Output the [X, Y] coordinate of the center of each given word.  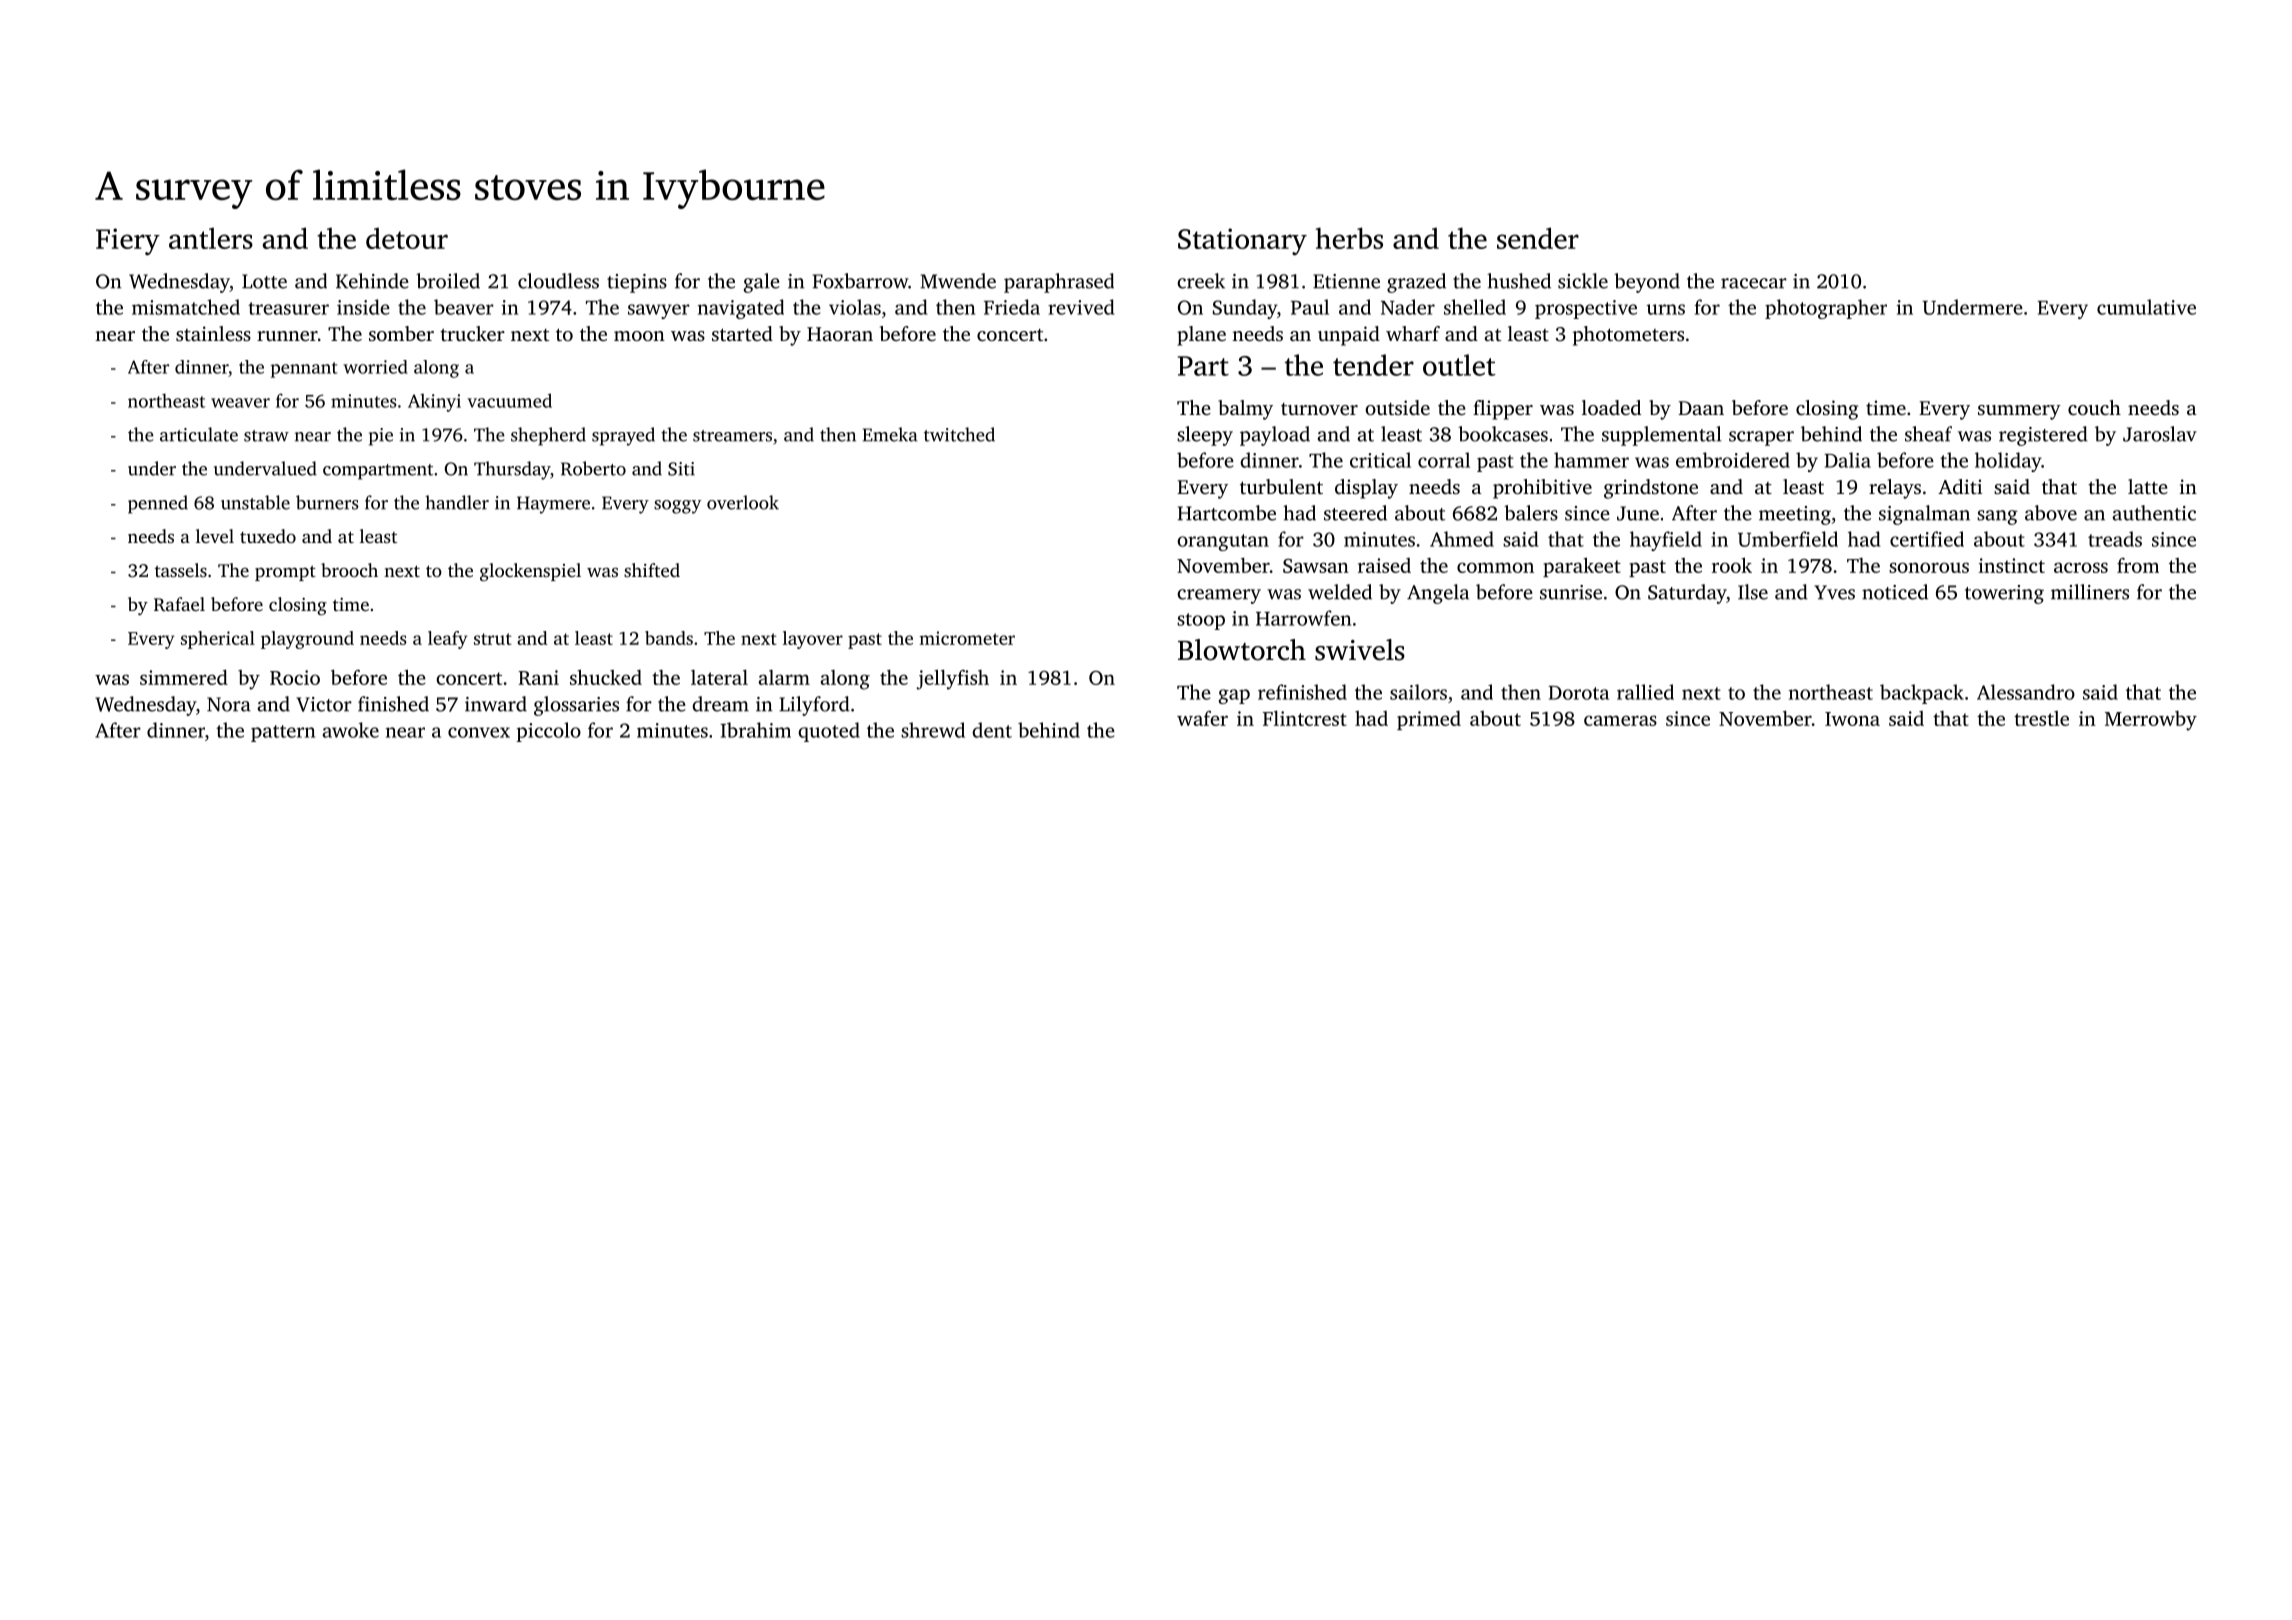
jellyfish [952, 679]
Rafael [179, 604]
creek [1201, 281]
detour [407, 238]
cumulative [2146, 307]
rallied [1645, 692]
